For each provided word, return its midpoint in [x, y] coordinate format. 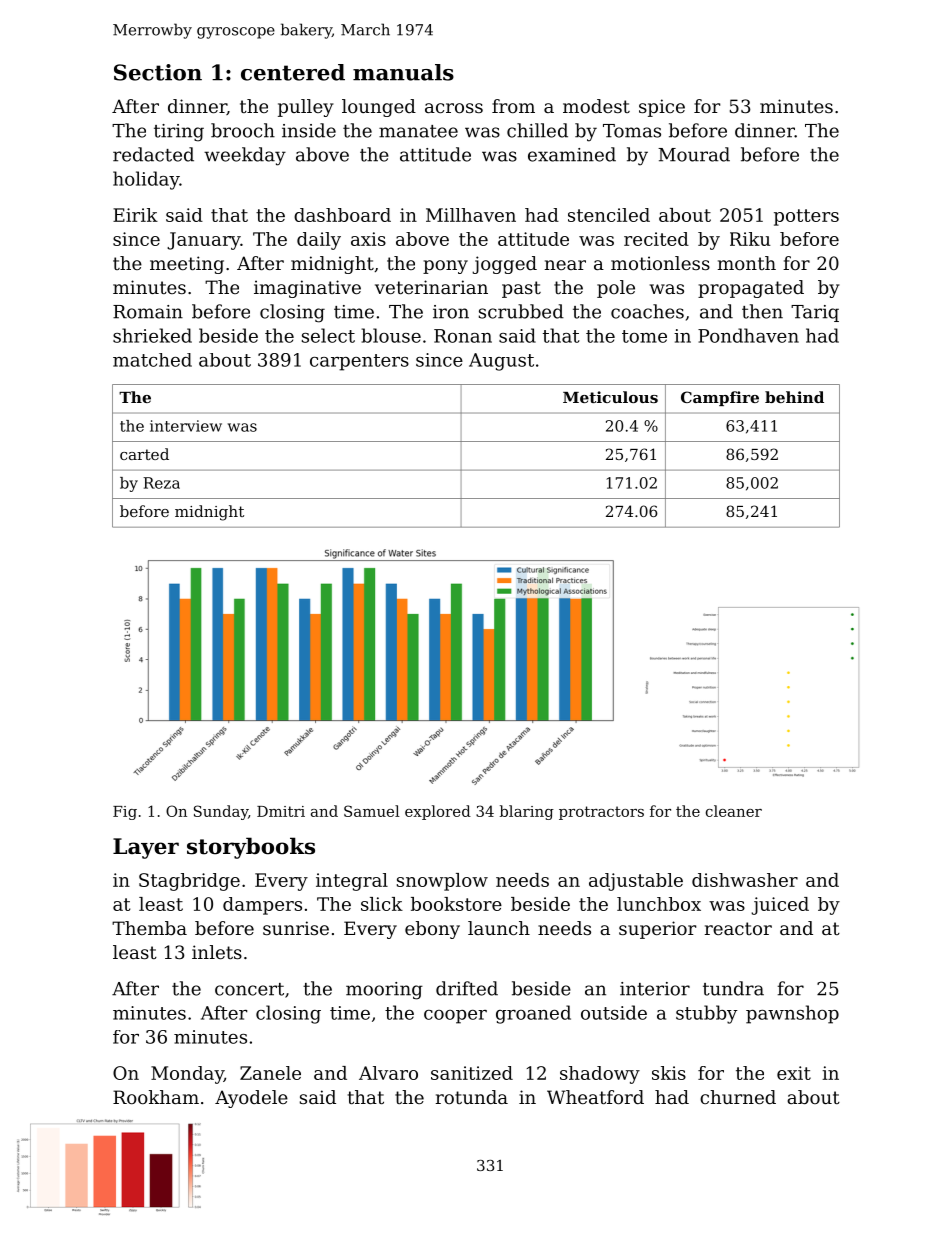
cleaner [734, 811]
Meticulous [610, 397]
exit [794, 1073]
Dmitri [281, 811]
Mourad [694, 154]
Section [158, 72]
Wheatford [595, 1097]
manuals [403, 72]
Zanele [270, 1073]
